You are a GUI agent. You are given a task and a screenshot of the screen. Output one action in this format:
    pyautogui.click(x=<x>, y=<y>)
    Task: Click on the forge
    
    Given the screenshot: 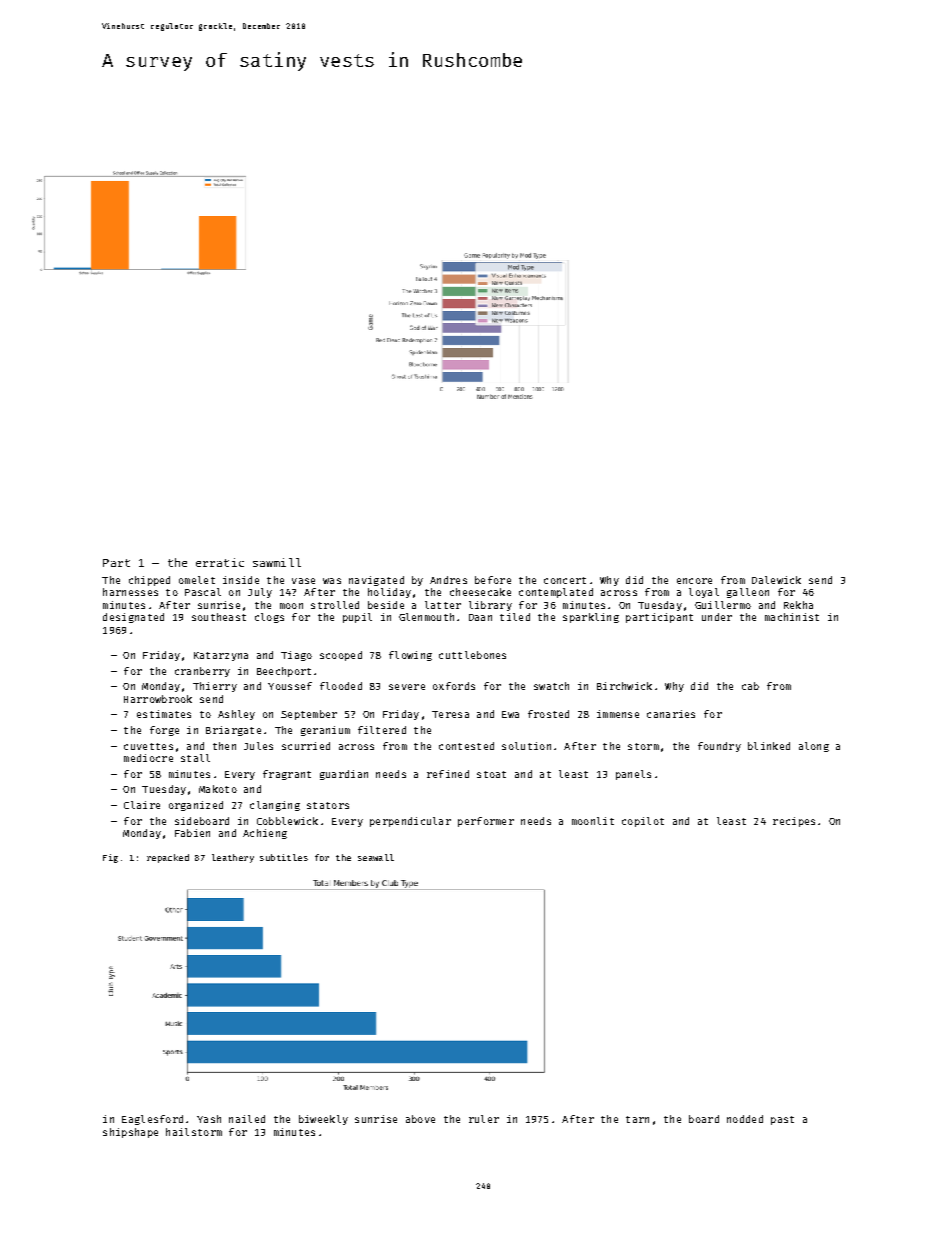 What is the action you would take?
    pyautogui.click(x=164, y=731)
